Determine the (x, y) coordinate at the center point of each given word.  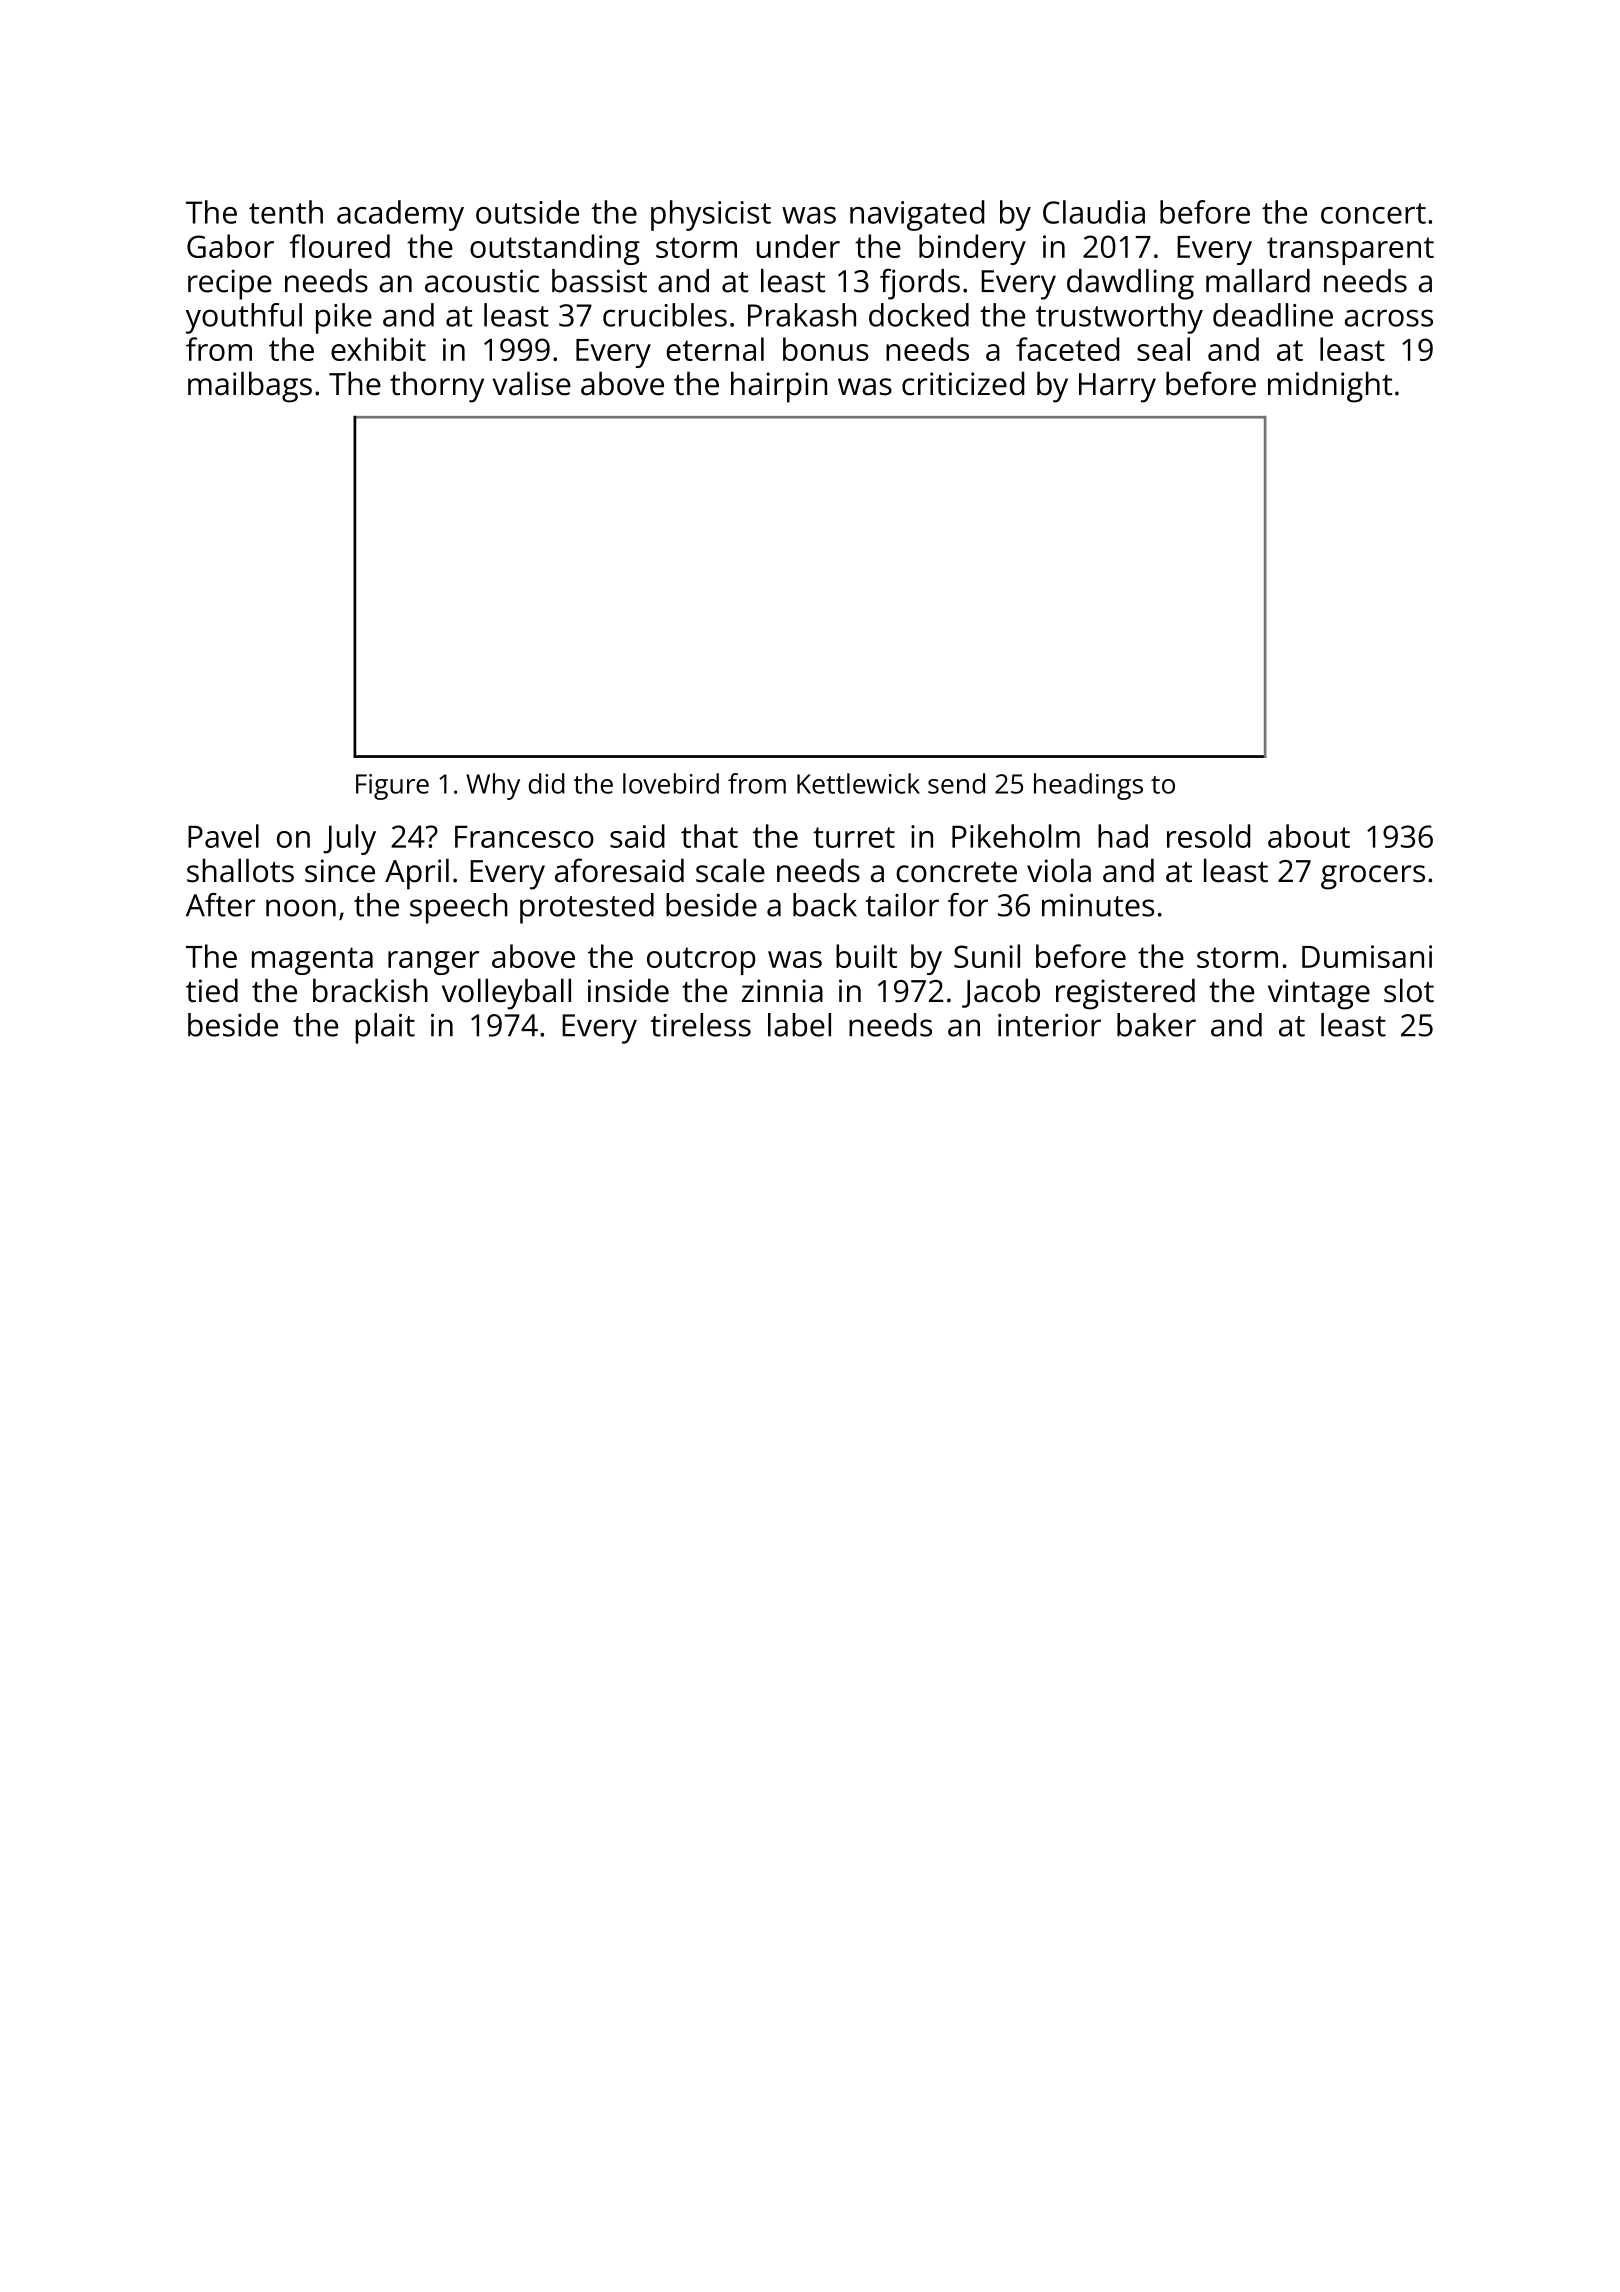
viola (1059, 870)
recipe (230, 284)
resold (1208, 836)
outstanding (555, 249)
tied (212, 990)
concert (1373, 213)
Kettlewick (858, 783)
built (866, 956)
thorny (437, 387)
